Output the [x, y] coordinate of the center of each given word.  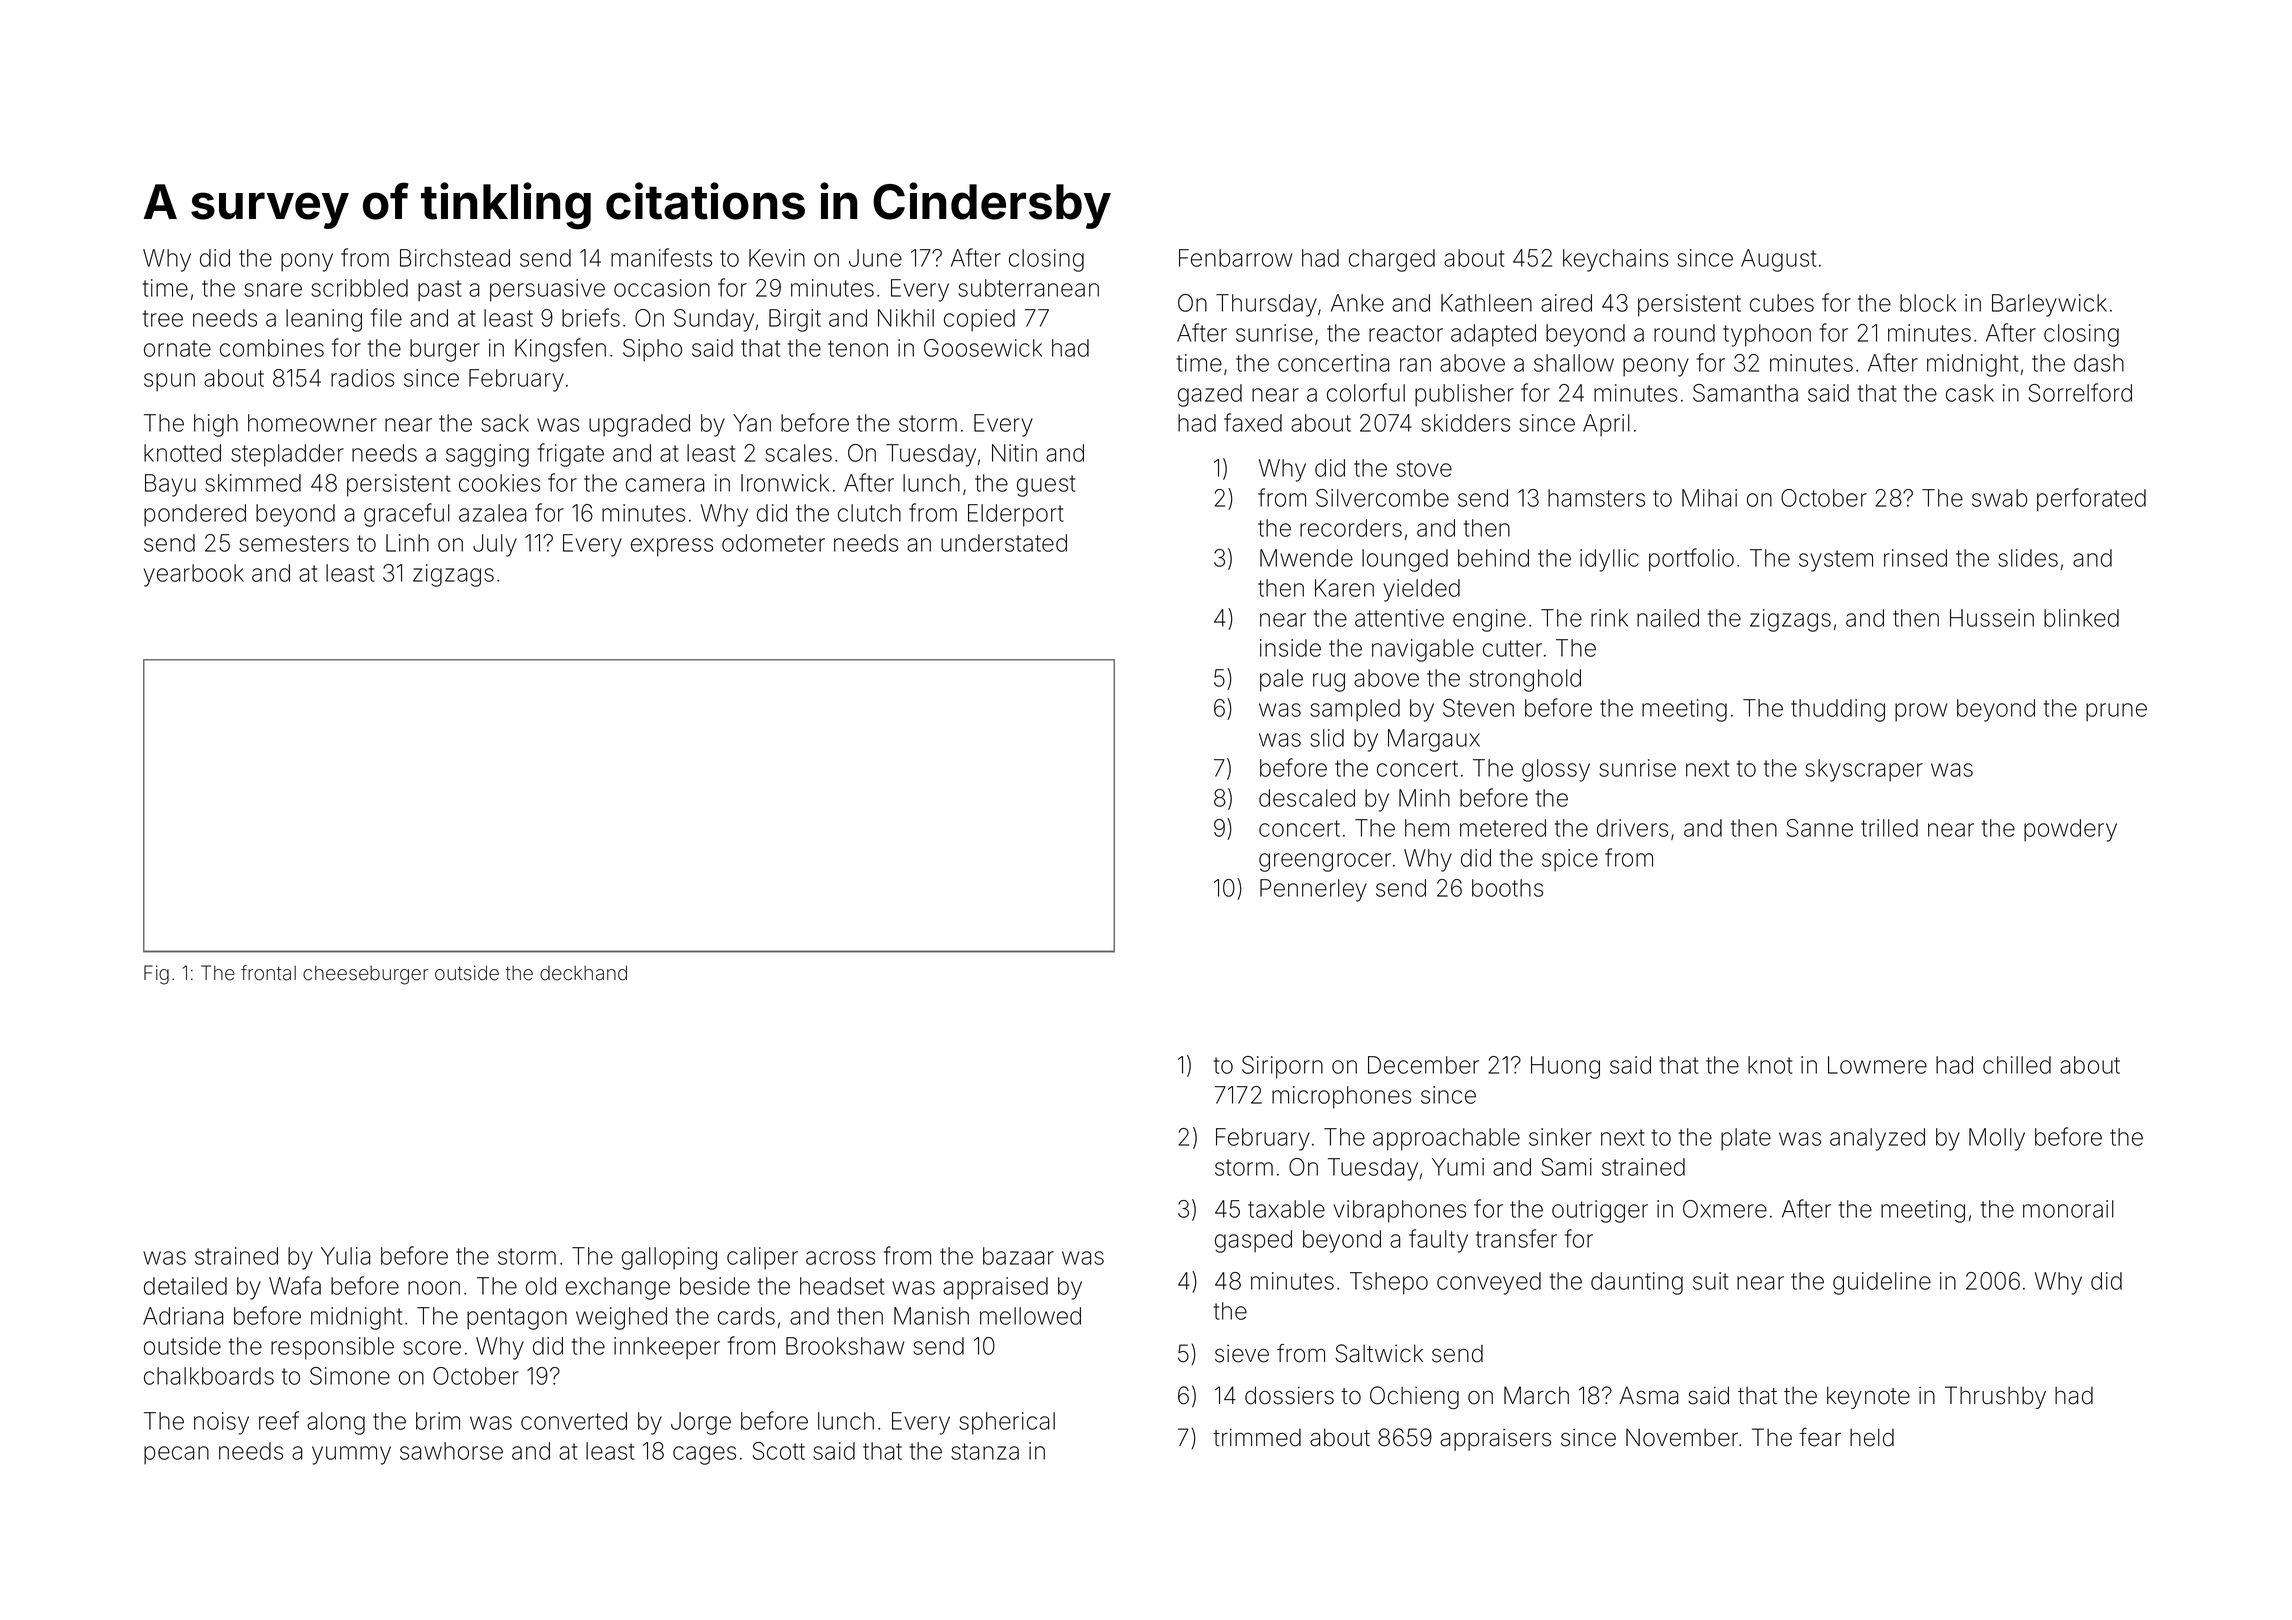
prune [2116, 712]
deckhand [583, 973]
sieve [1242, 1353]
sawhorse [451, 1451]
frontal [268, 973]
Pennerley [1313, 890]
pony [307, 262]
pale [1281, 680]
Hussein [1992, 618]
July [495, 545]
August [1778, 260]
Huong [1565, 1067]
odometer [773, 543]
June [875, 258]
